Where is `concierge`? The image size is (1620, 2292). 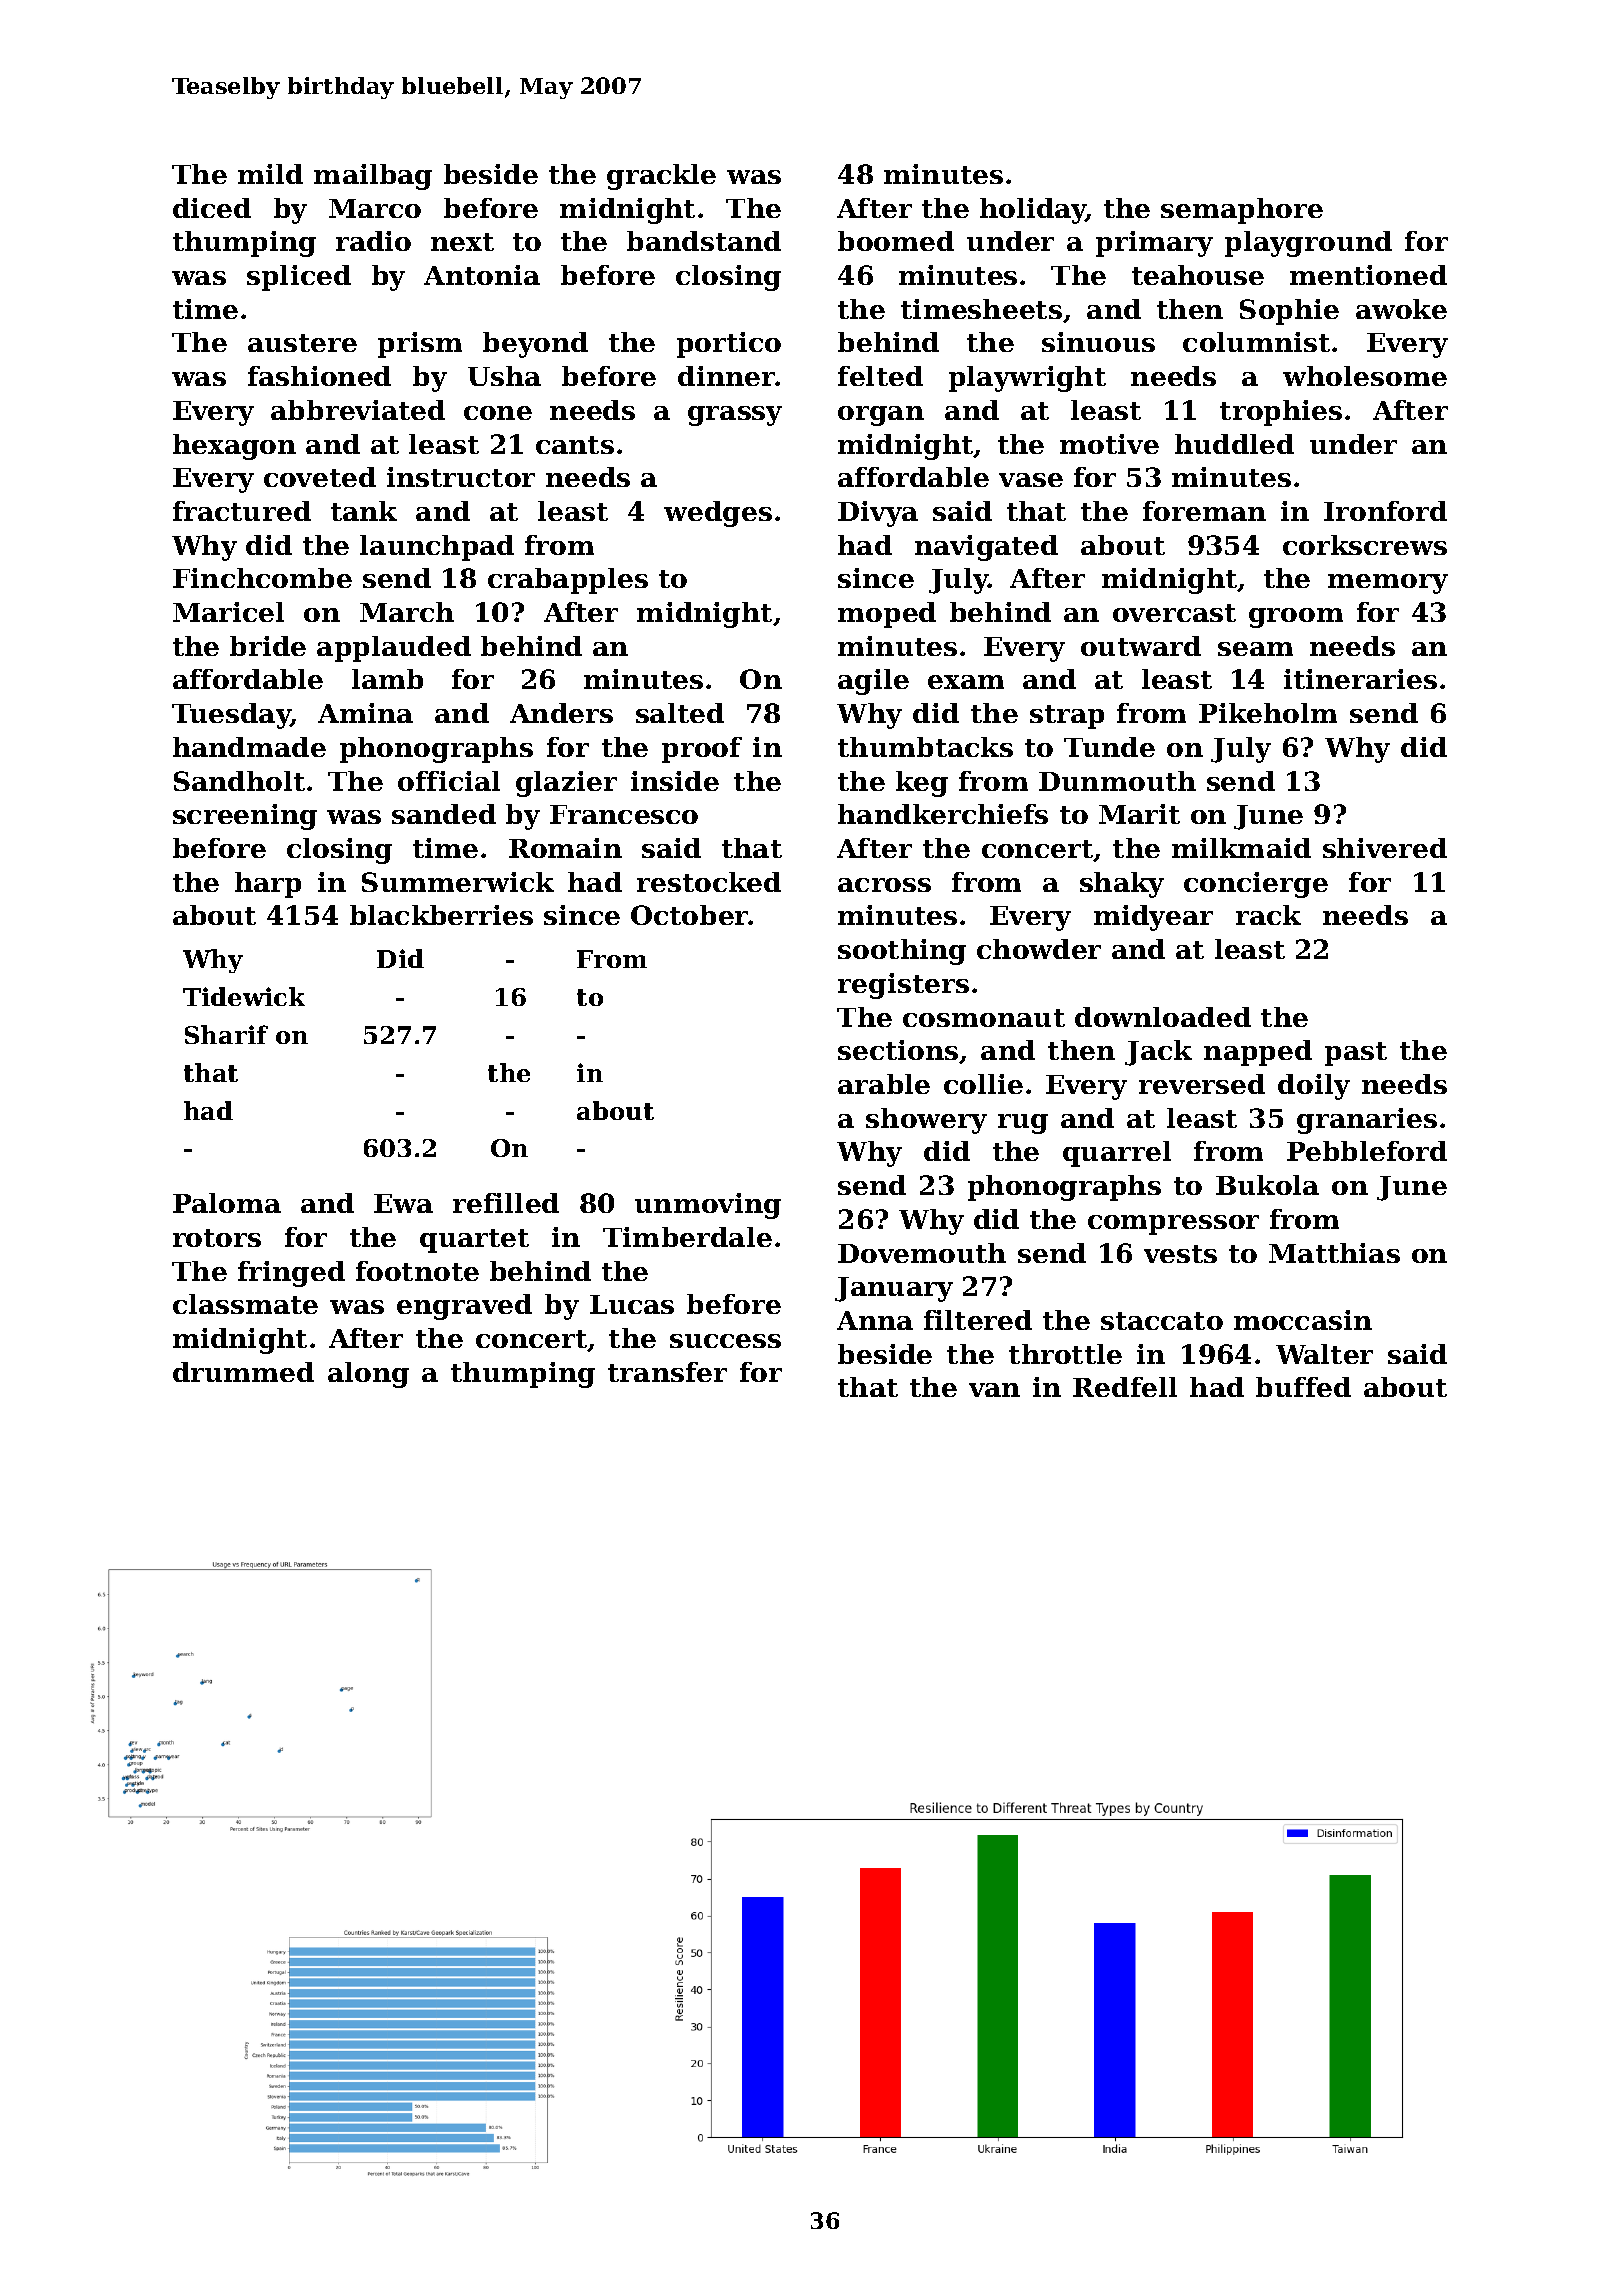 concierge is located at coordinates (1256, 885).
